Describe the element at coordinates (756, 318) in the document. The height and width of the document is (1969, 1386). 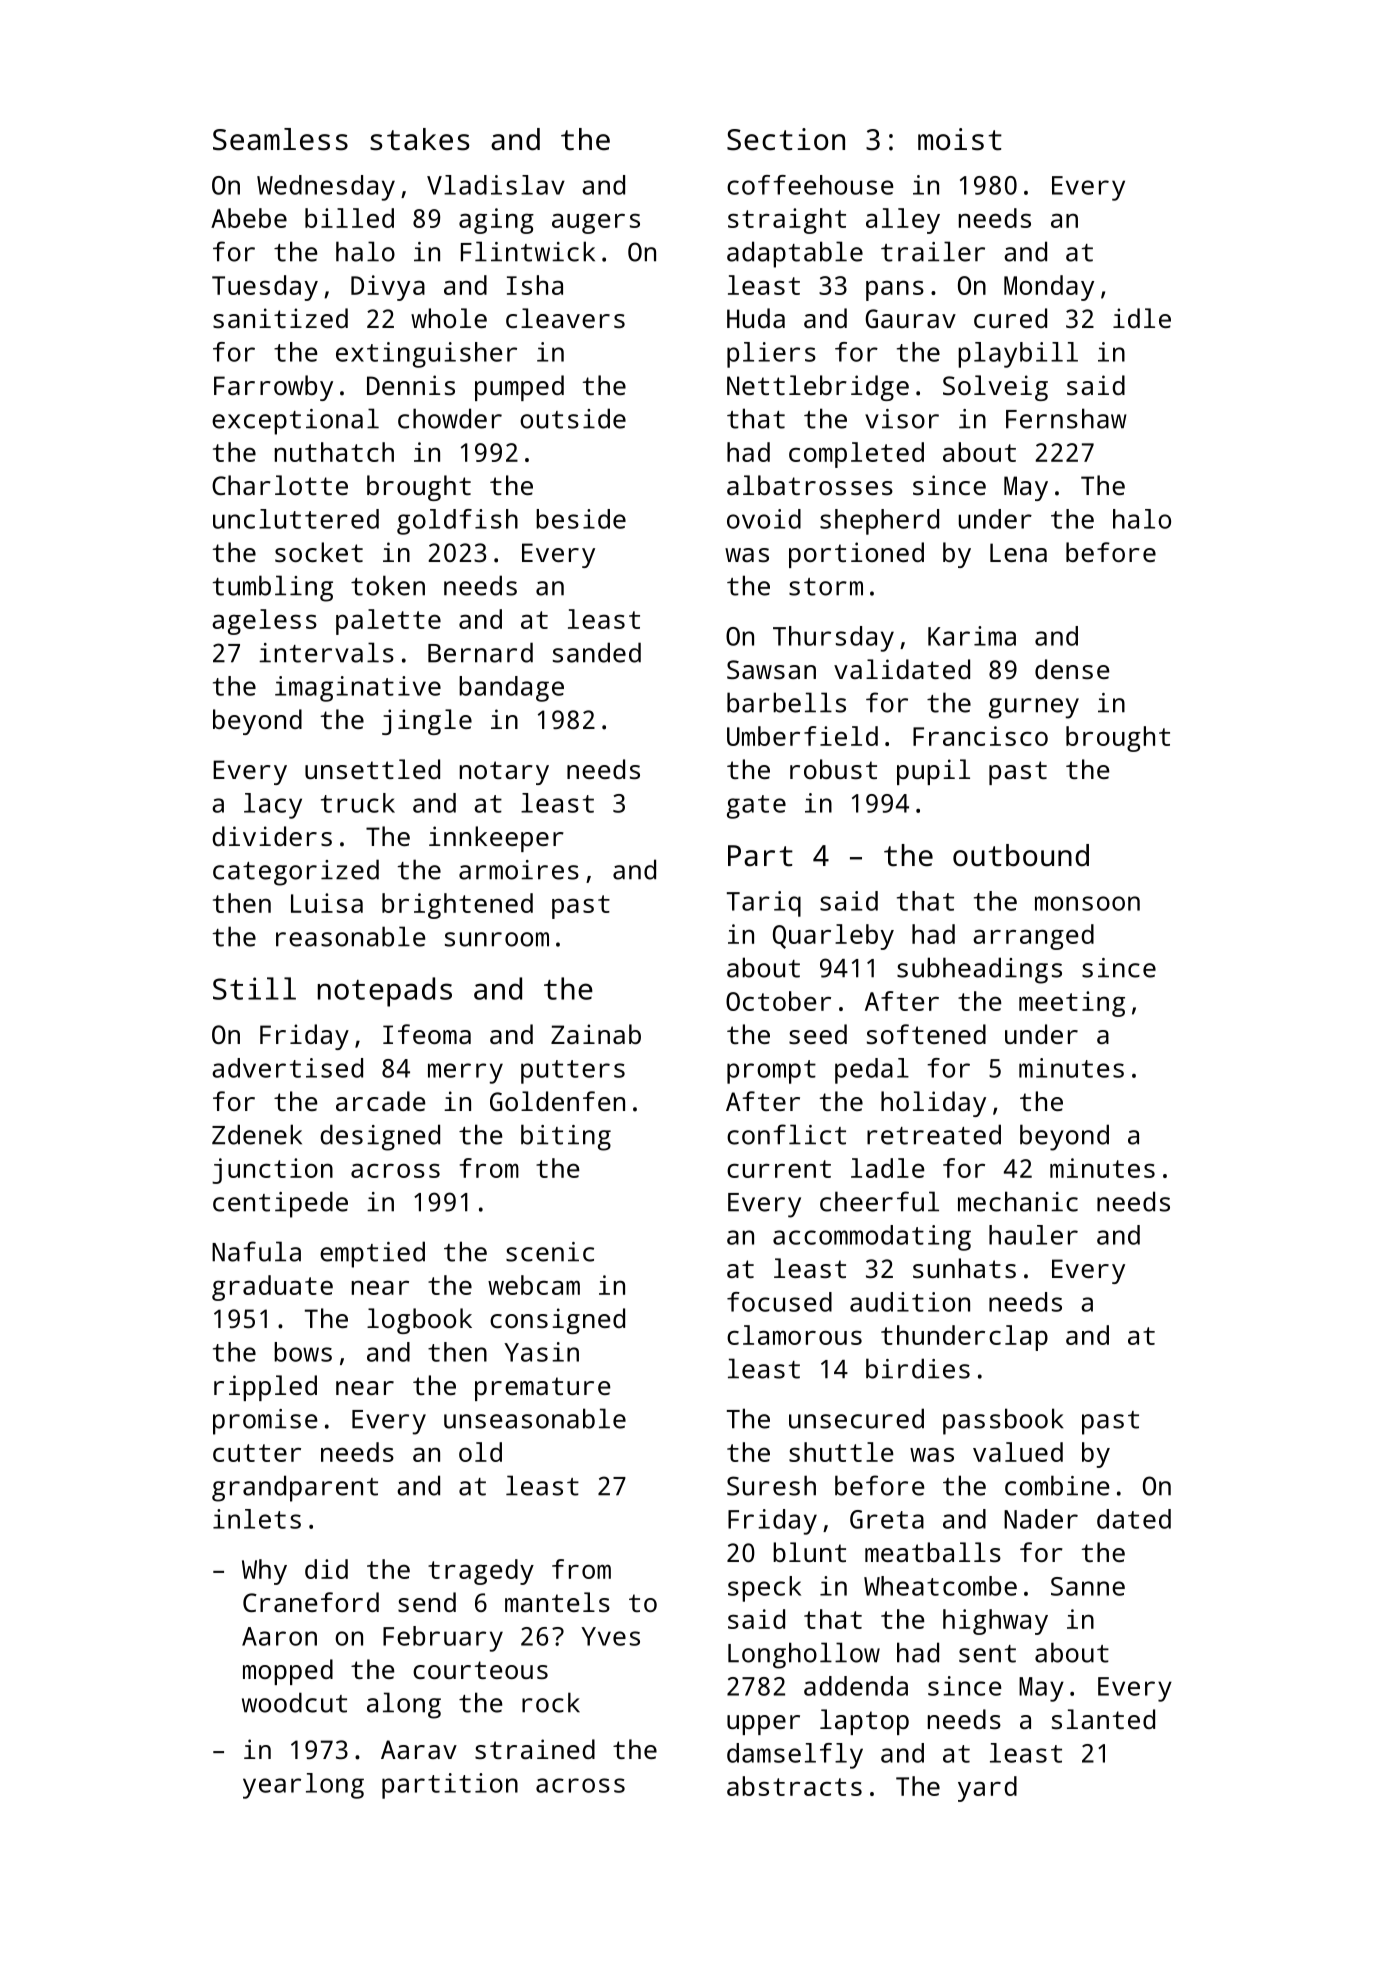
I see `Huda` at that location.
